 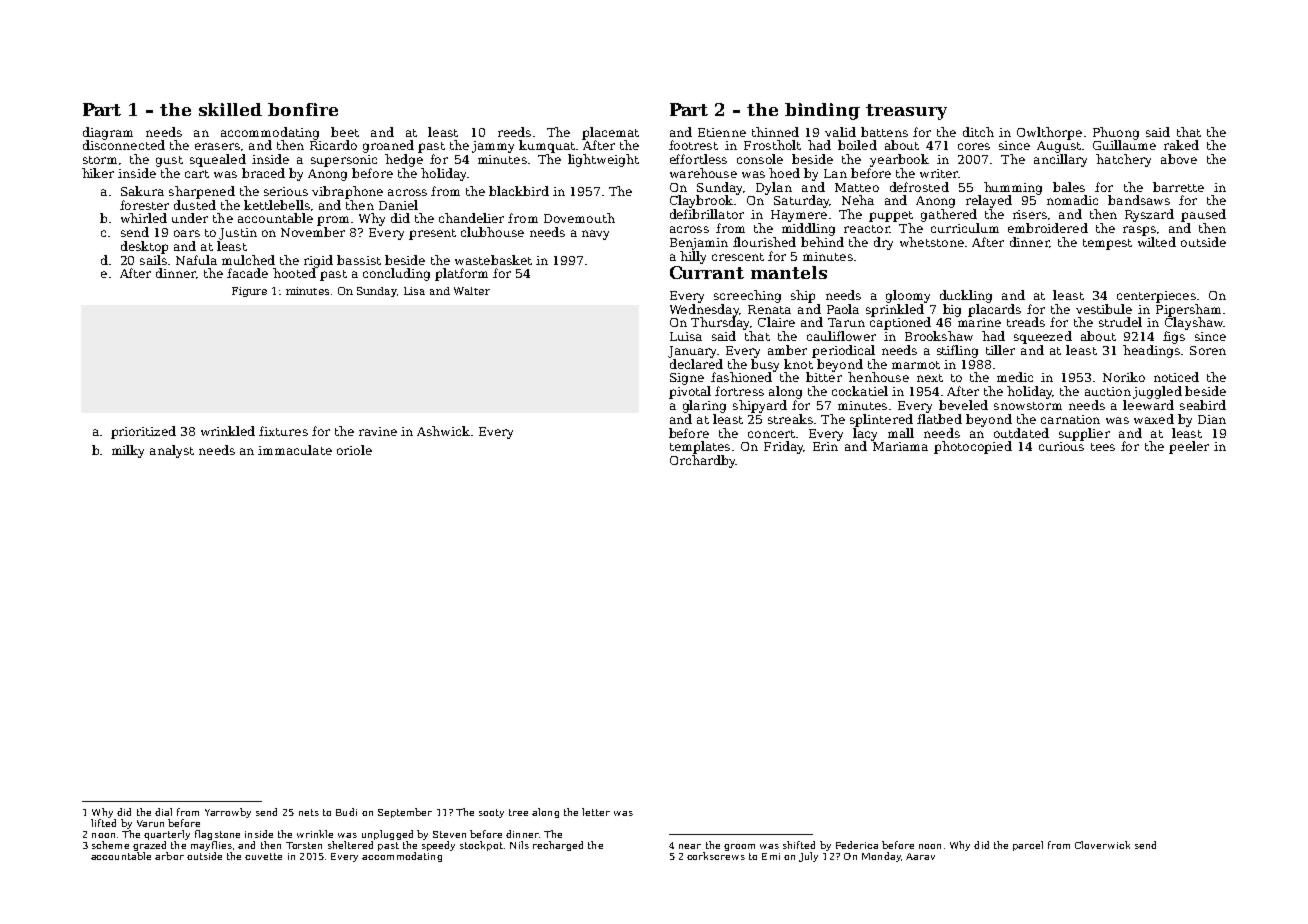 What do you see at coordinates (1102, 845) in the screenshot?
I see `Cloverwick` at bounding box center [1102, 845].
